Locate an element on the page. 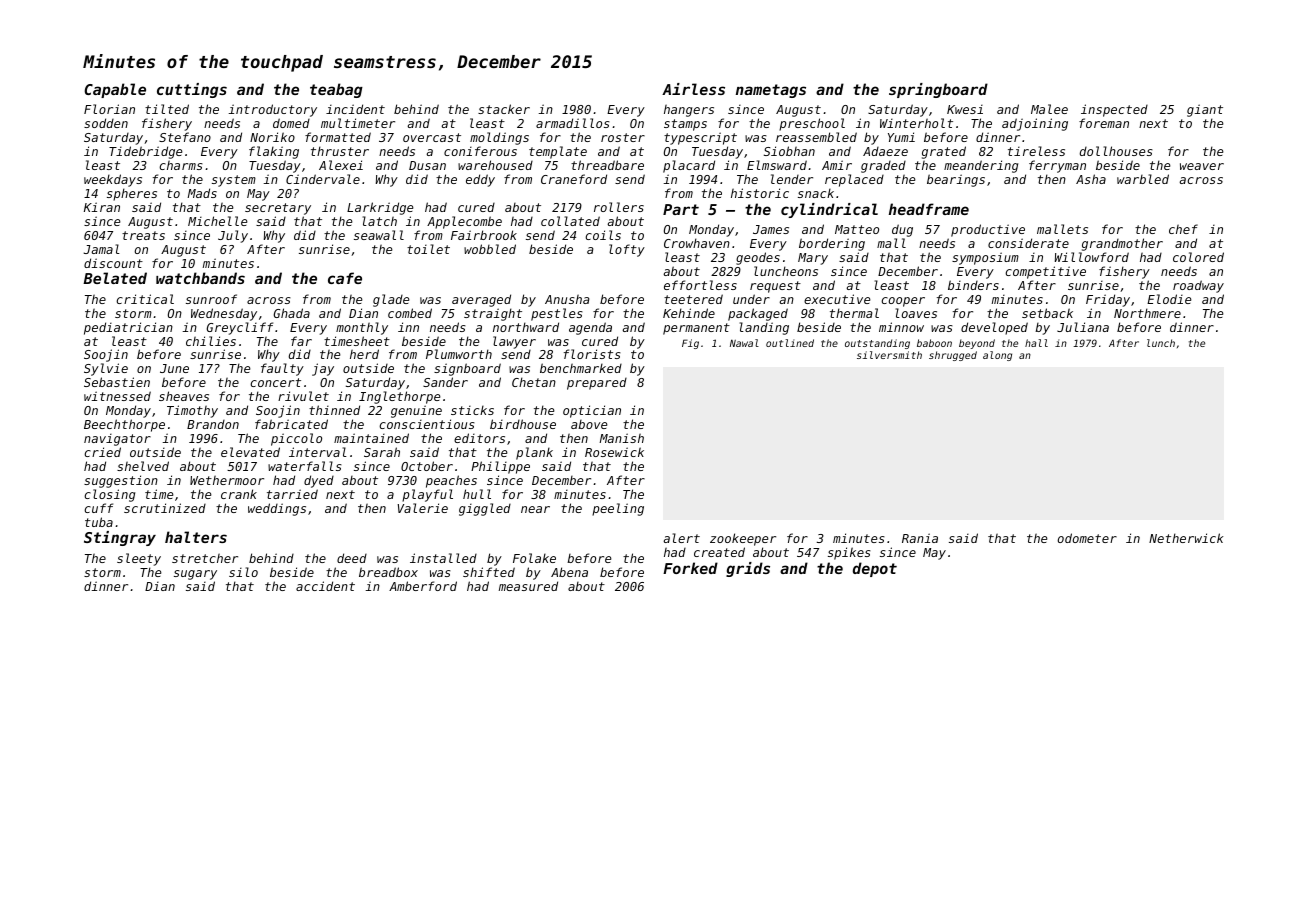  peeling is located at coordinates (618, 509).
